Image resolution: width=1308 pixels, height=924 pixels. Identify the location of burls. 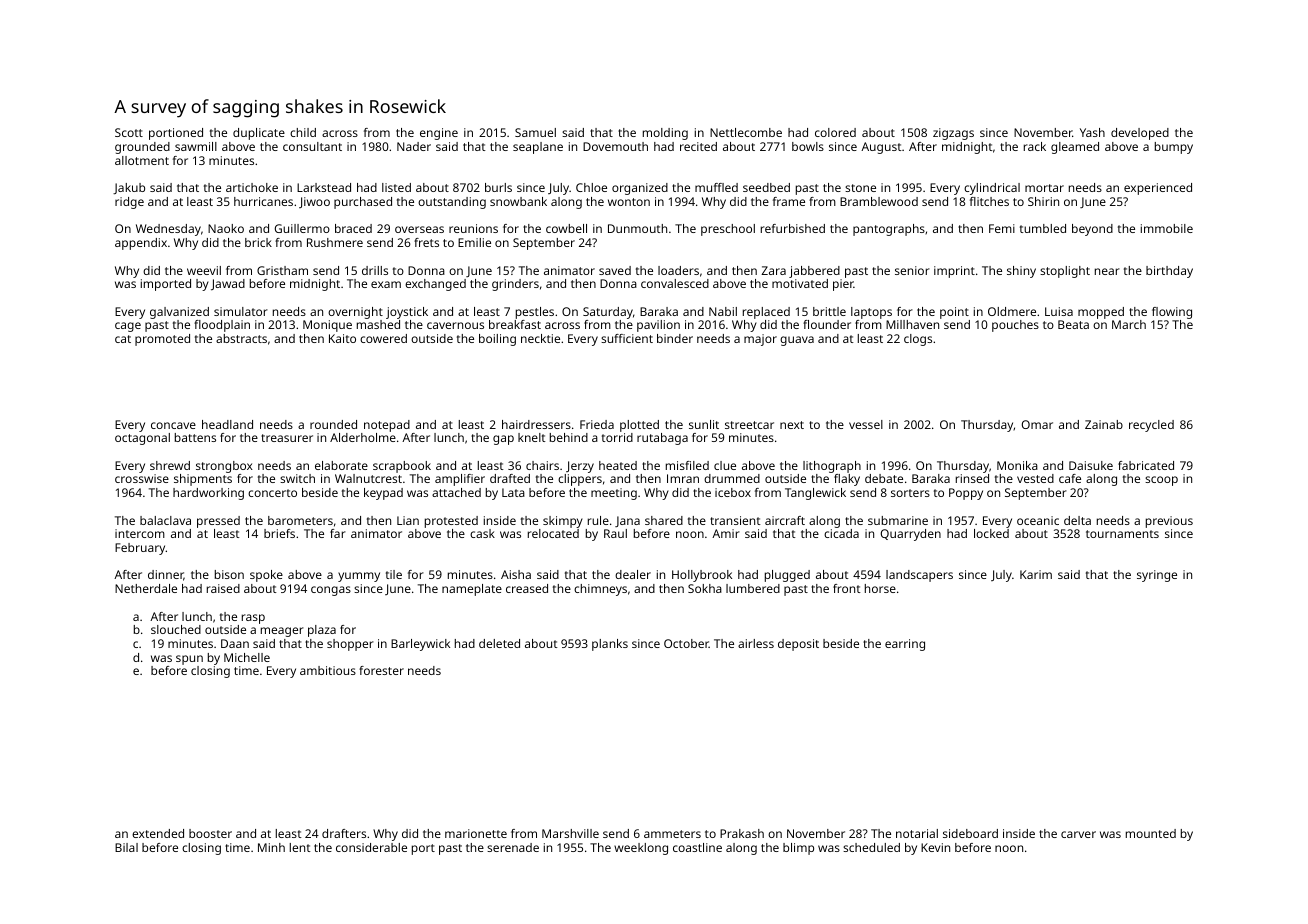
(498, 187).
